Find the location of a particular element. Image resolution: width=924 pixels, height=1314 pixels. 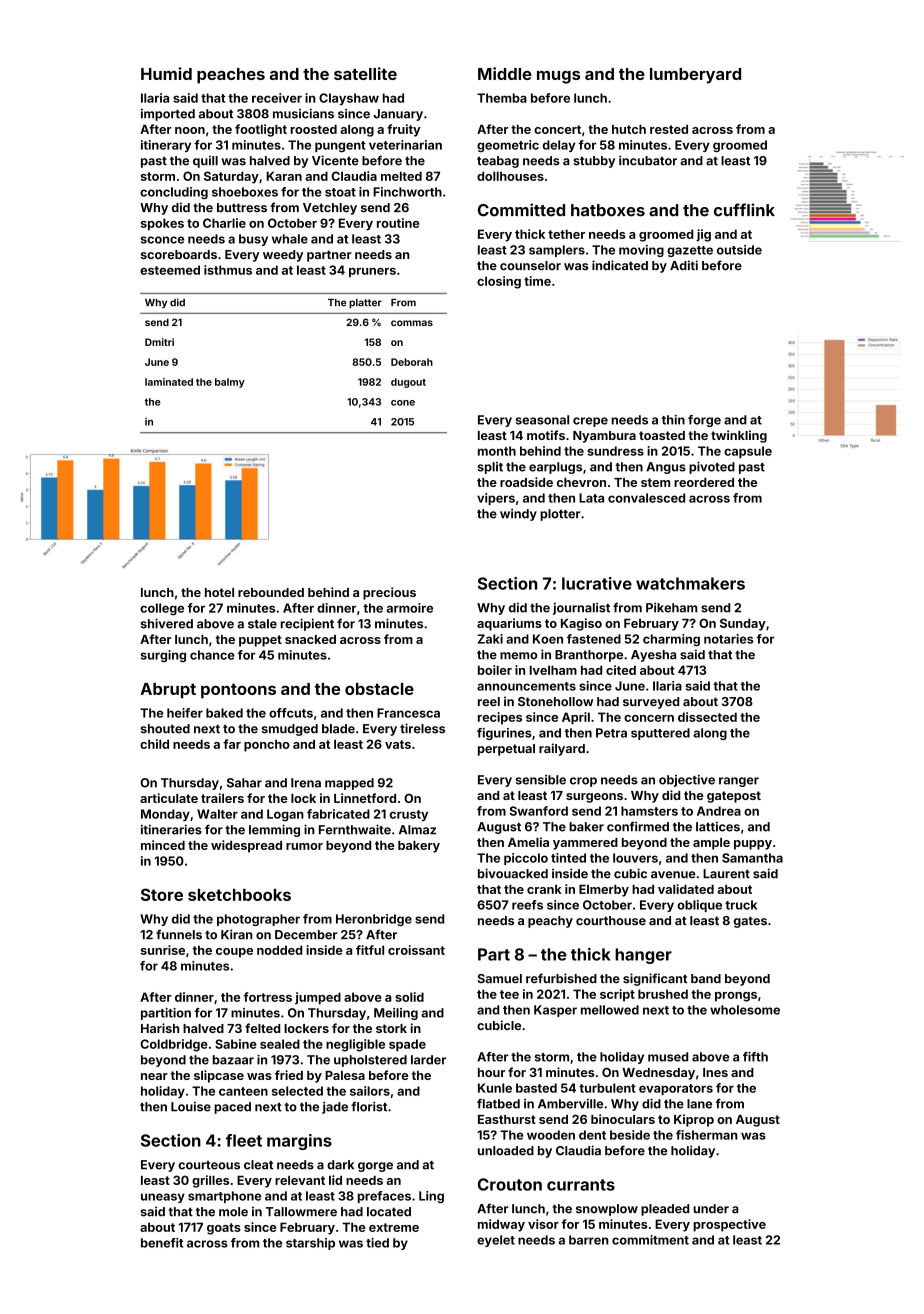

footlight is located at coordinates (261, 130).
